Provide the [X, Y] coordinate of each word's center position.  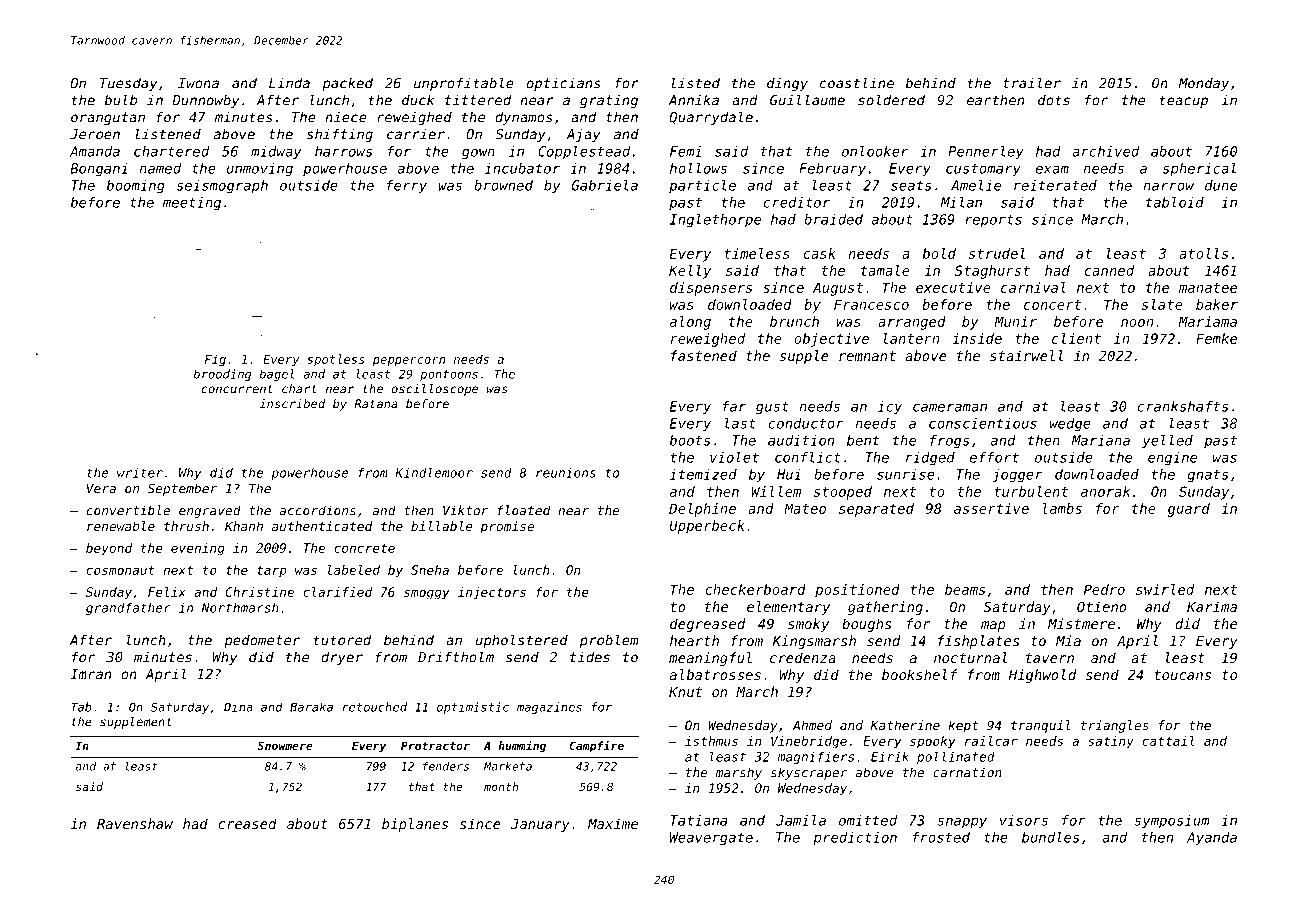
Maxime [613, 823]
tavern [1050, 658]
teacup [1184, 101]
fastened [704, 355]
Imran [91, 674]
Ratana [376, 404]
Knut [685, 692]
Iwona [198, 83]
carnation [967, 772]
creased [248, 823]
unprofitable [464, 84]
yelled [1167, 442]
